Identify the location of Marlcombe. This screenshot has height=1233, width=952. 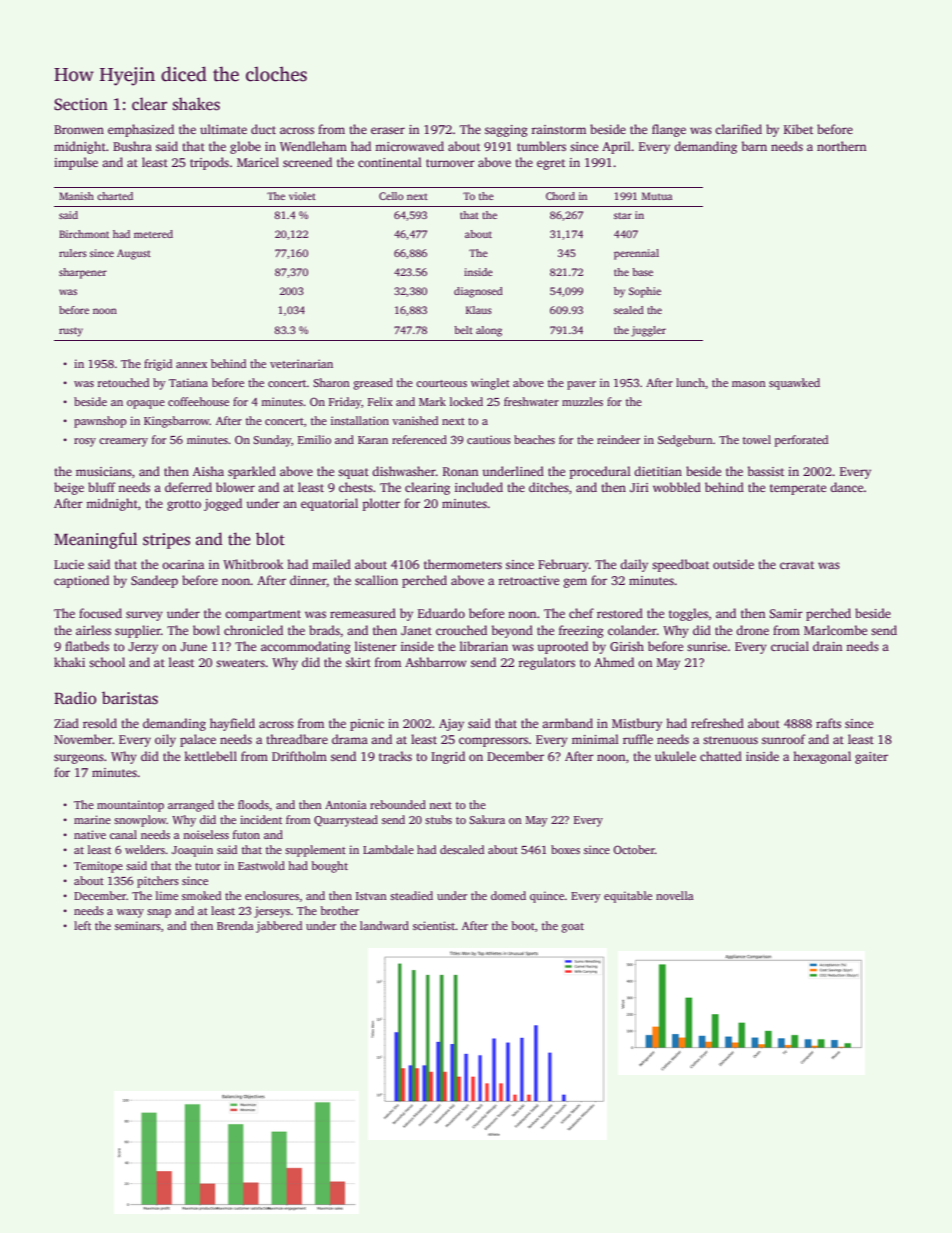
(835, 630).
